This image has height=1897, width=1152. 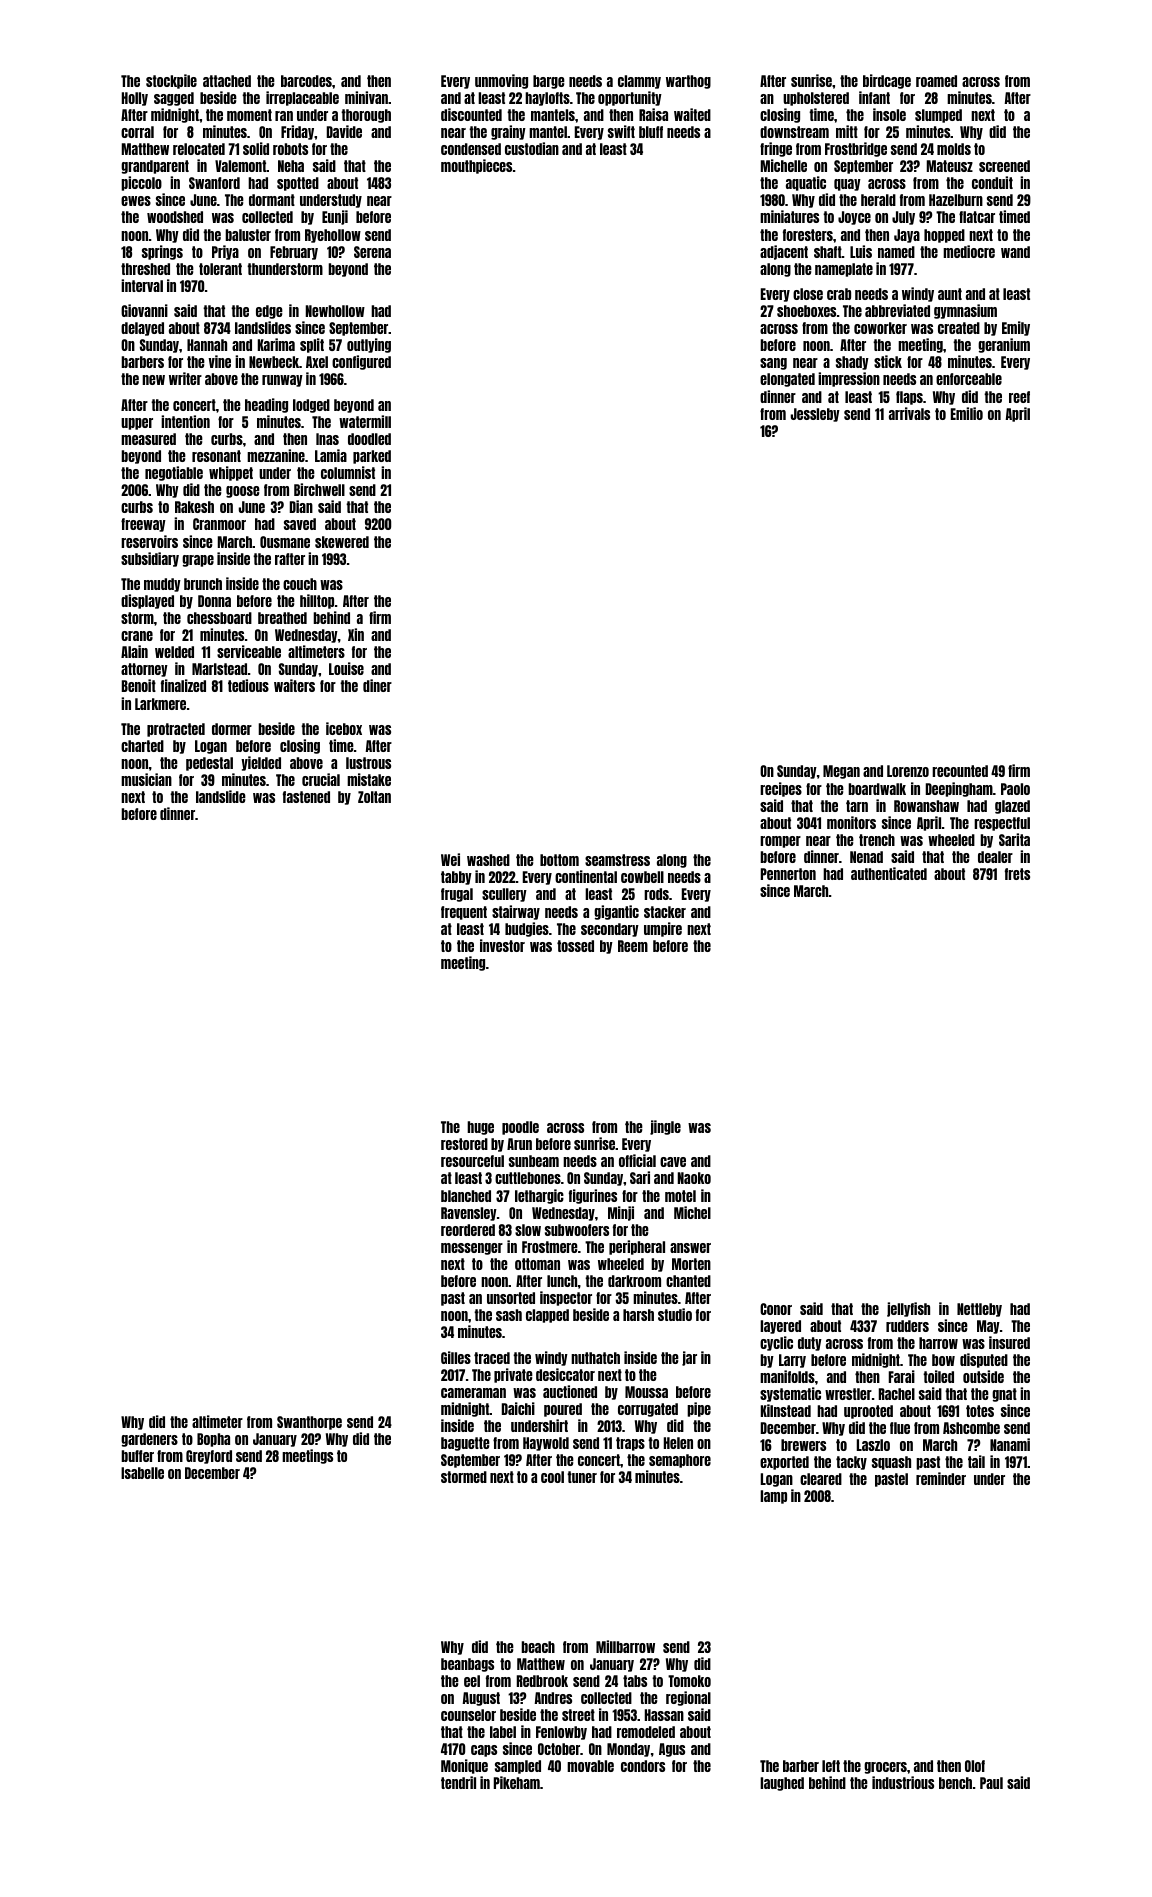 I want to click on freeway, so click(x=143, y=525).
